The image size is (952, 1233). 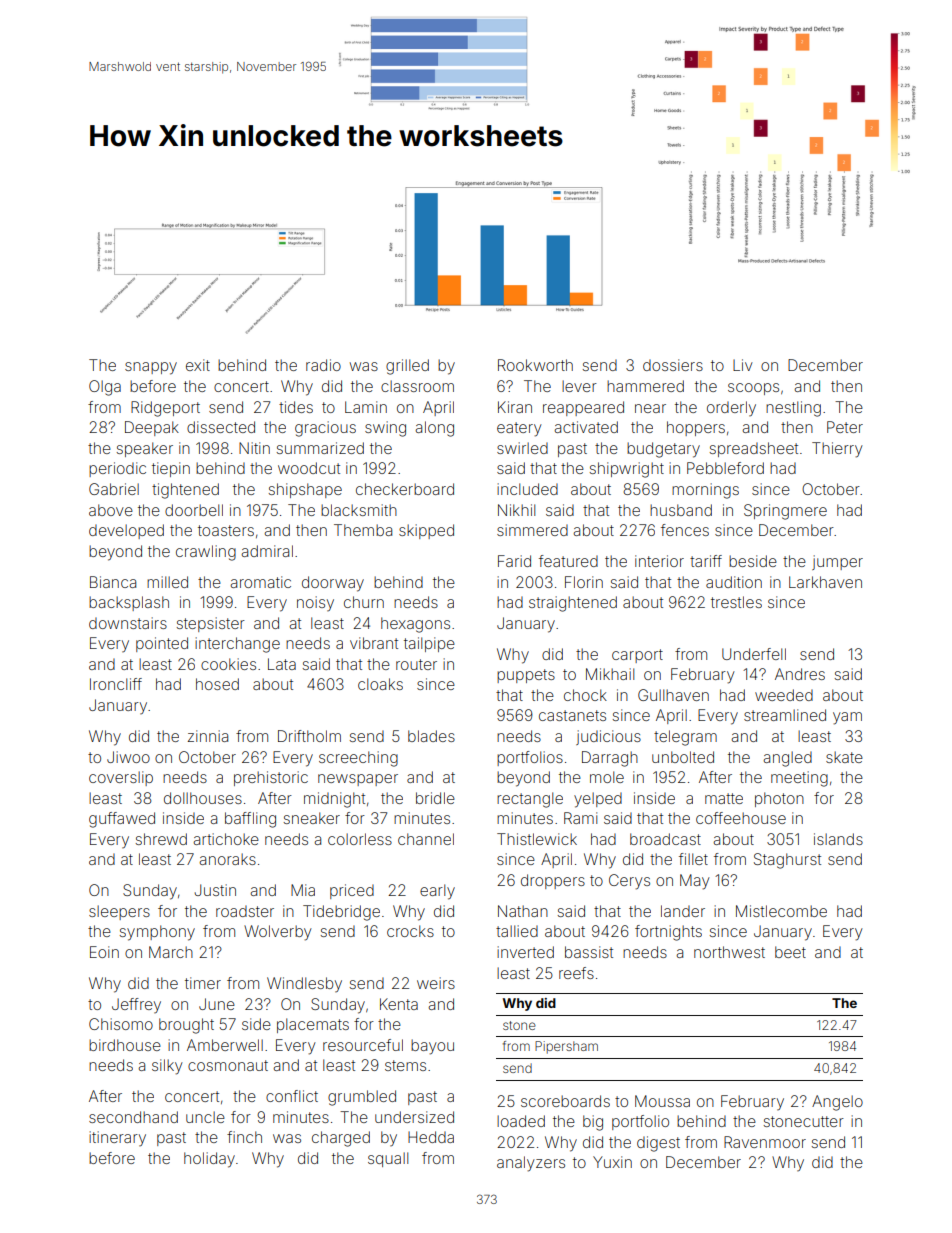 What do you see at coordinates (407, 367) in the screenshot?
I see `grilled` at bounding box center [407, 367].
